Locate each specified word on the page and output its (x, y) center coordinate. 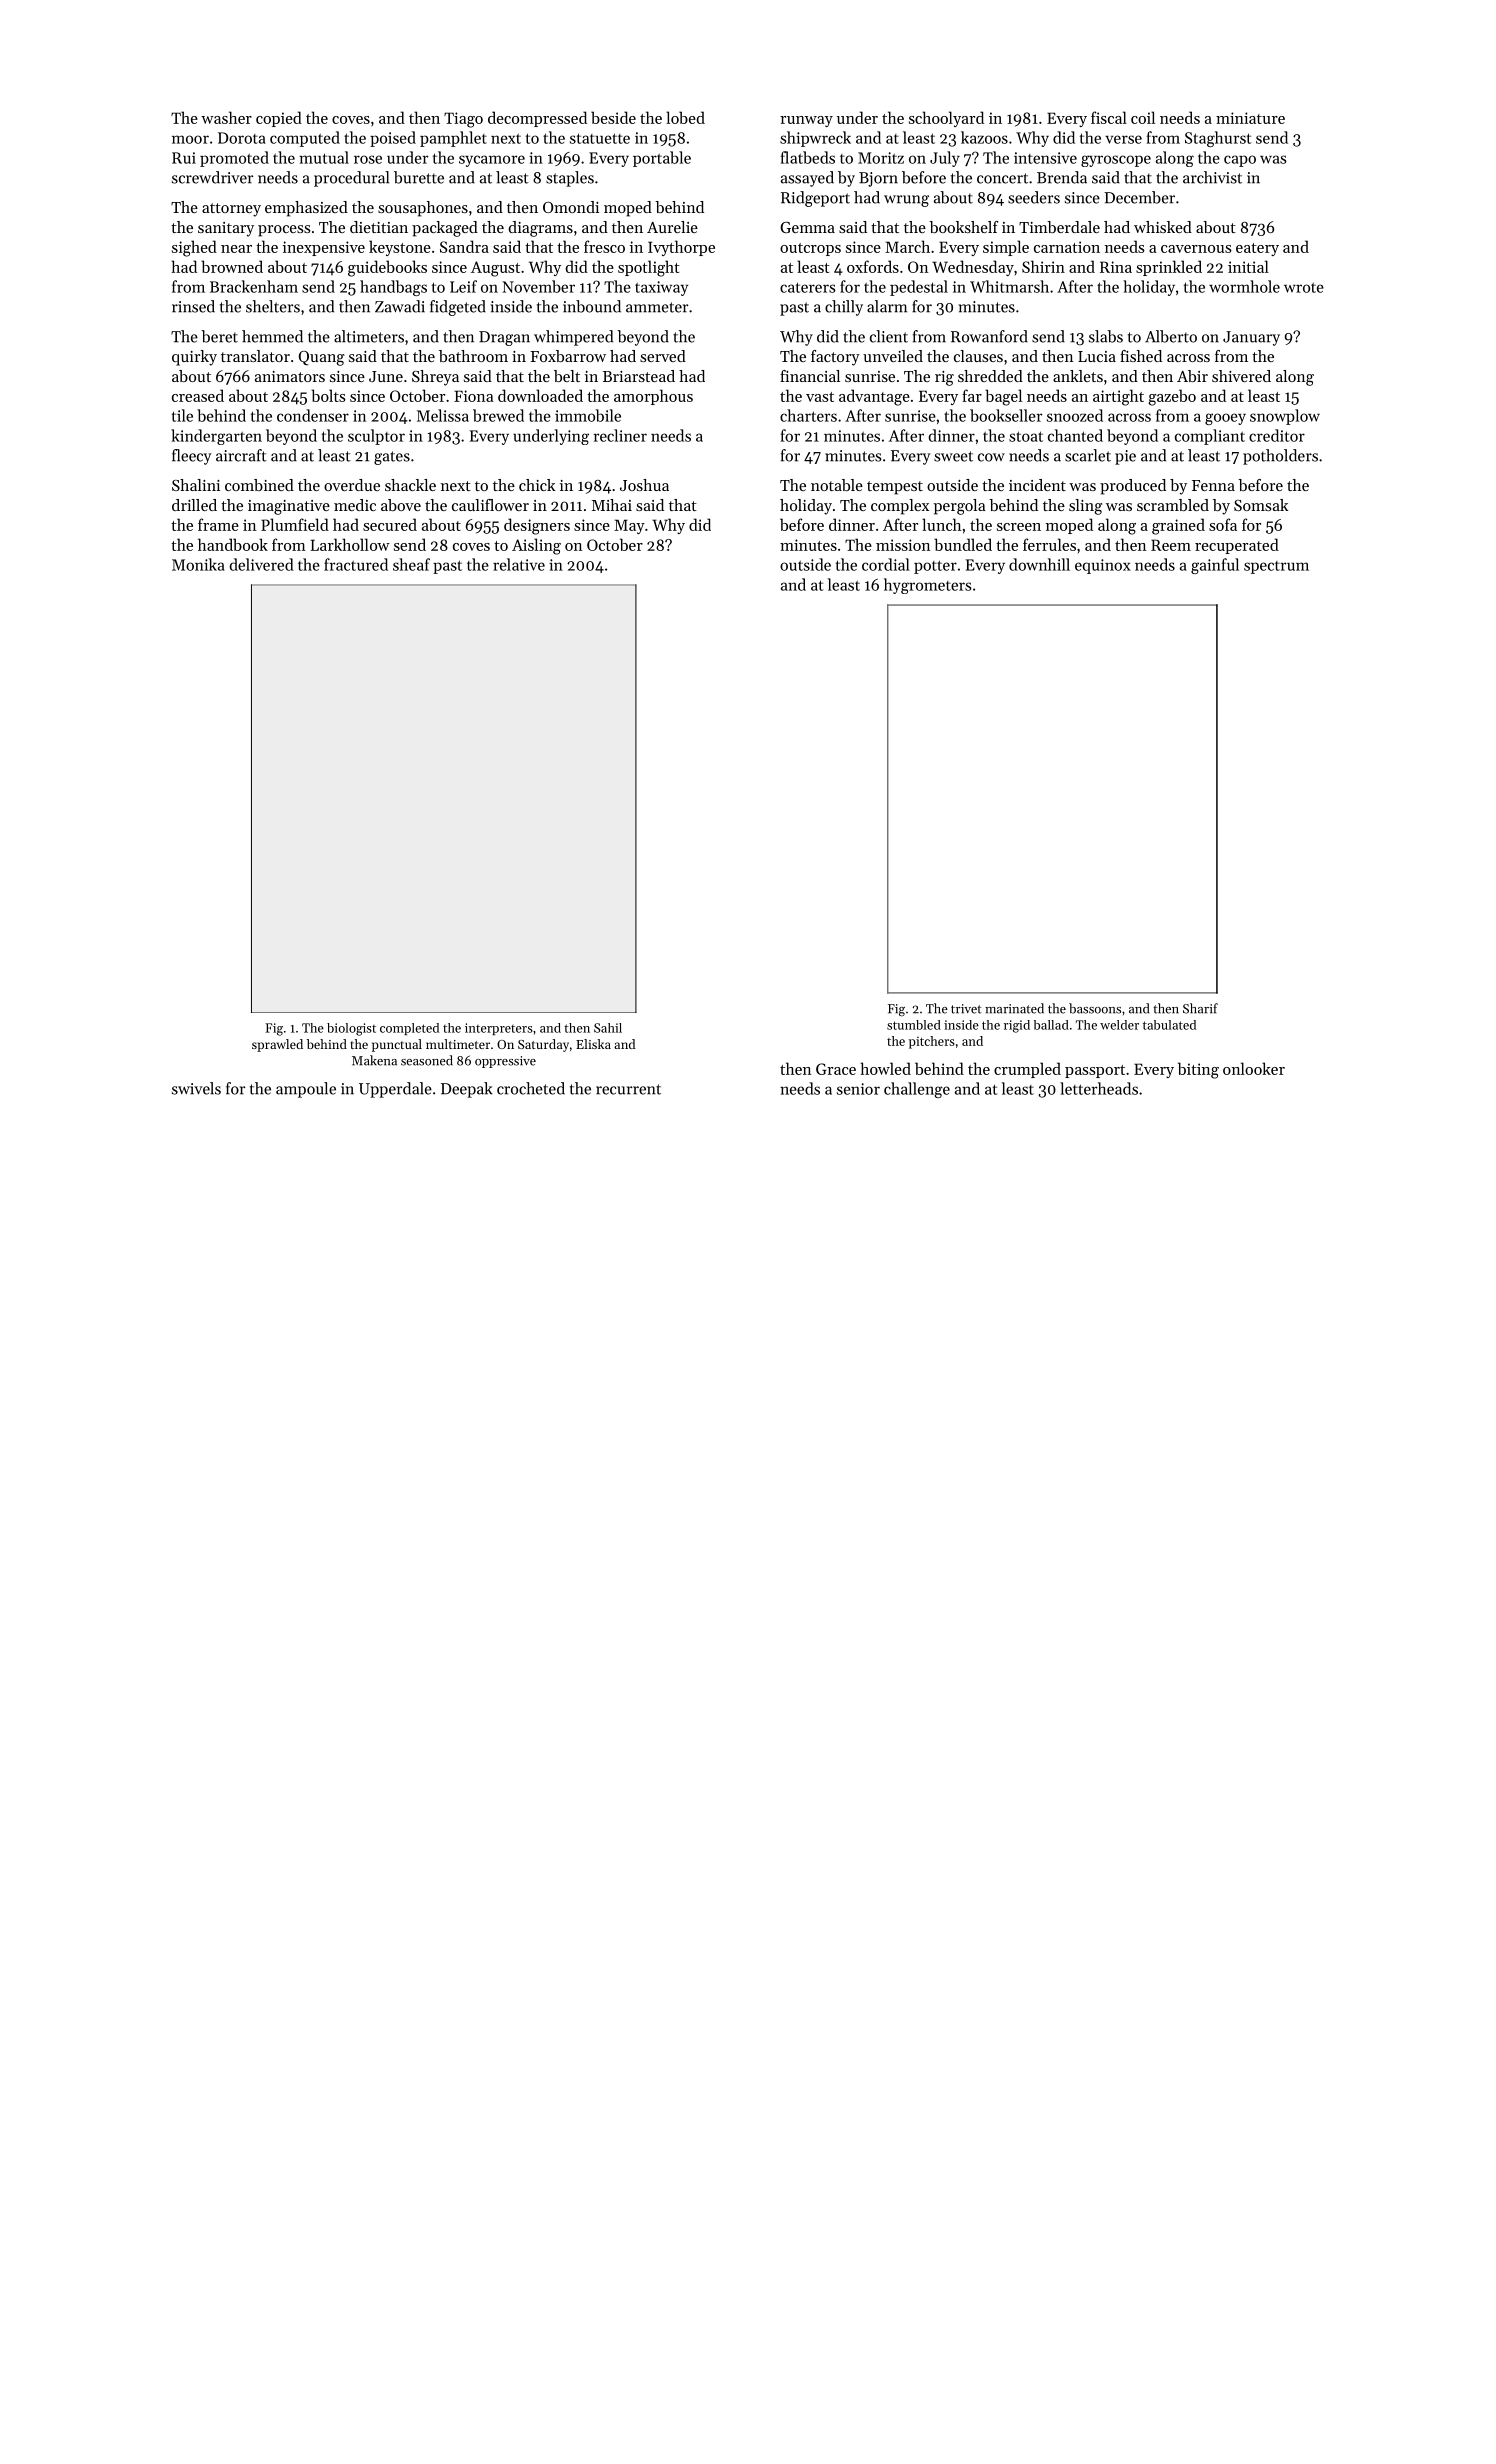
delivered (261, 564)
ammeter (657, 307)
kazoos (984, 137)
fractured (356, 564)
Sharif (1200, 1008)
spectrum (1276, 567)
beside (613, 117)
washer (226, 117)
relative (519, 564)
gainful (1215, 566)
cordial (886, 564)
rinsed (193, 306)
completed (409, 1029)
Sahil (608, 1028)
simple (1006, 248)
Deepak (467, 1090)
